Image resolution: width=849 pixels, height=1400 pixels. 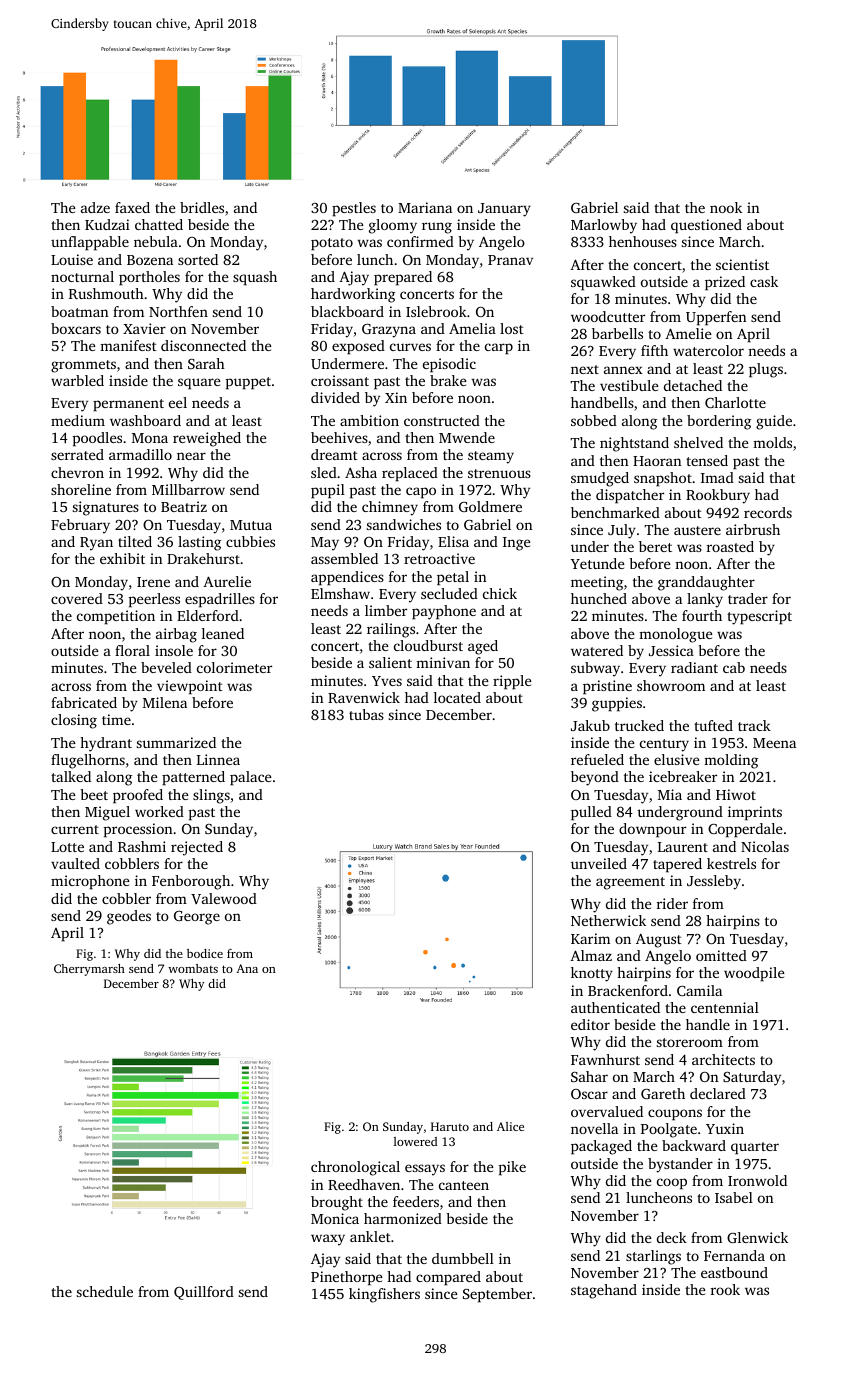 I want to click on Beatriz, so click(x=184, y=506).
